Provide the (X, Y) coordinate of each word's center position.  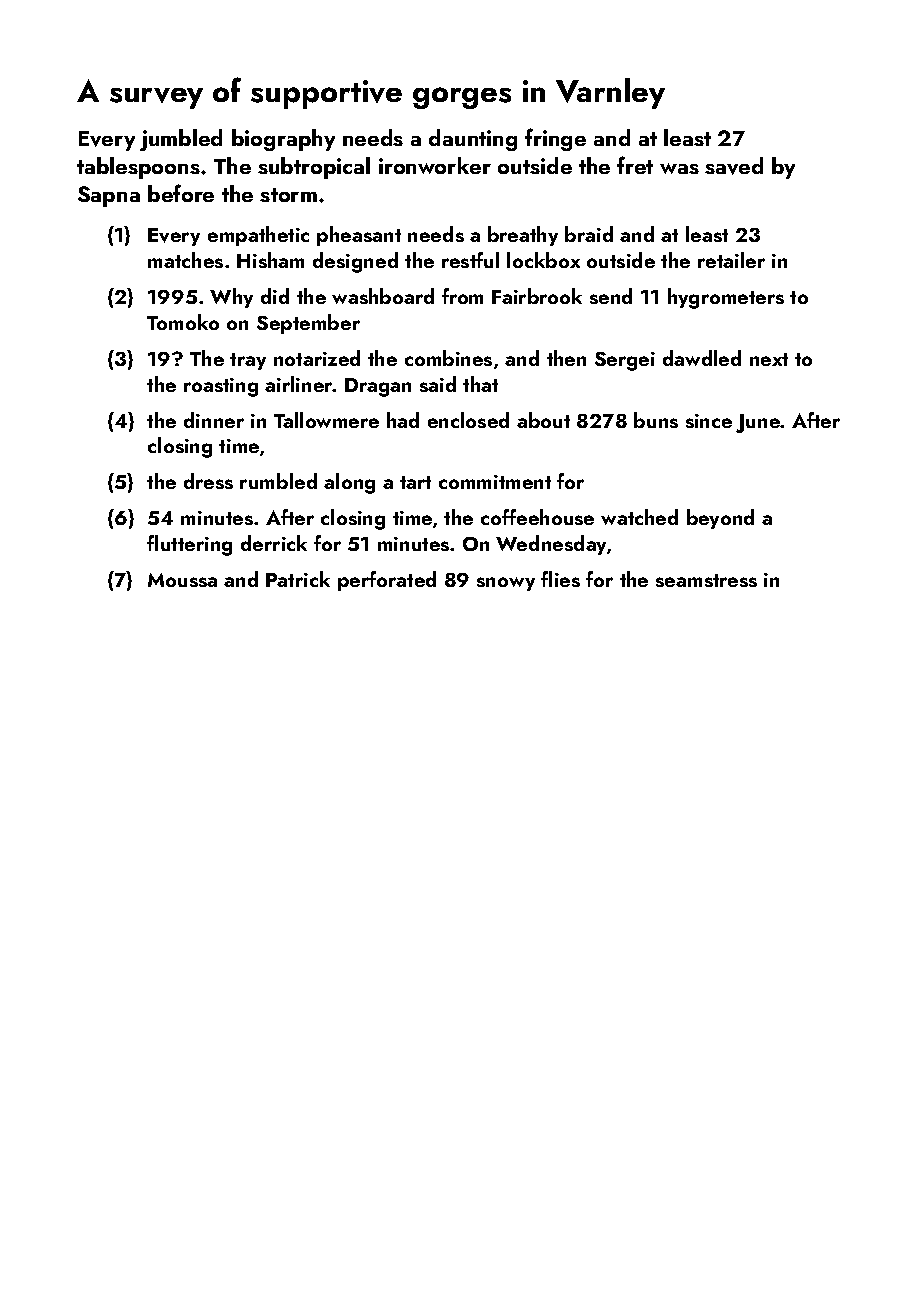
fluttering (189, 545)
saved (734, 166)
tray (248, 361)
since (709, 421)
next (769, 359)
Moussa (182, 580)
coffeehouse (537, 517)
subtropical (314, 168)
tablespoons (138, 168)
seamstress (706, 580)
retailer (731, 260)
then (566, 358)
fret (635, 165)
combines (448, 358)
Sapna (109, 196)
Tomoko (183, 322)
